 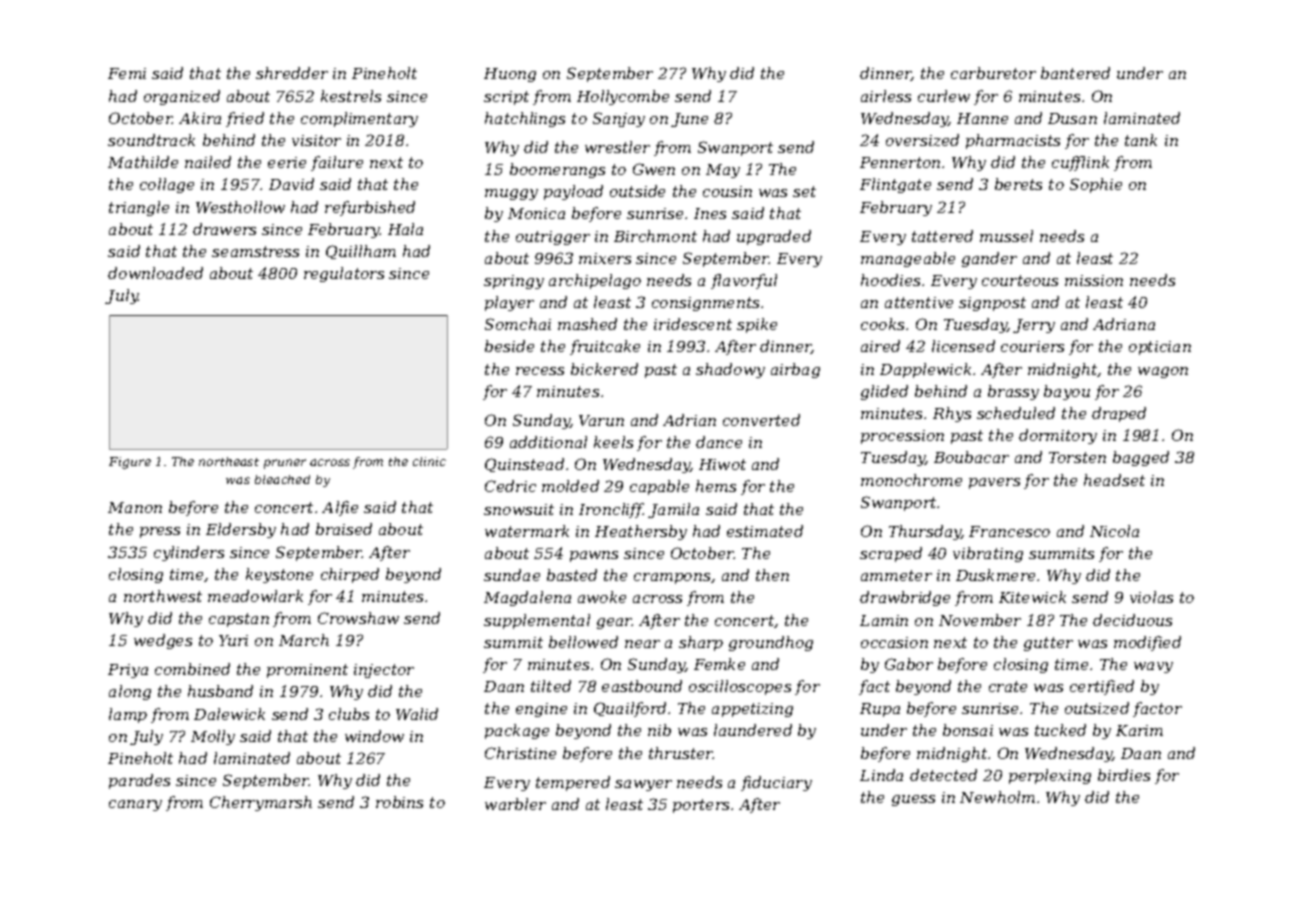 What do you see at coordinates (541, 710) in the screenshot?
I see `engine` at bounding box center [541, 710].
